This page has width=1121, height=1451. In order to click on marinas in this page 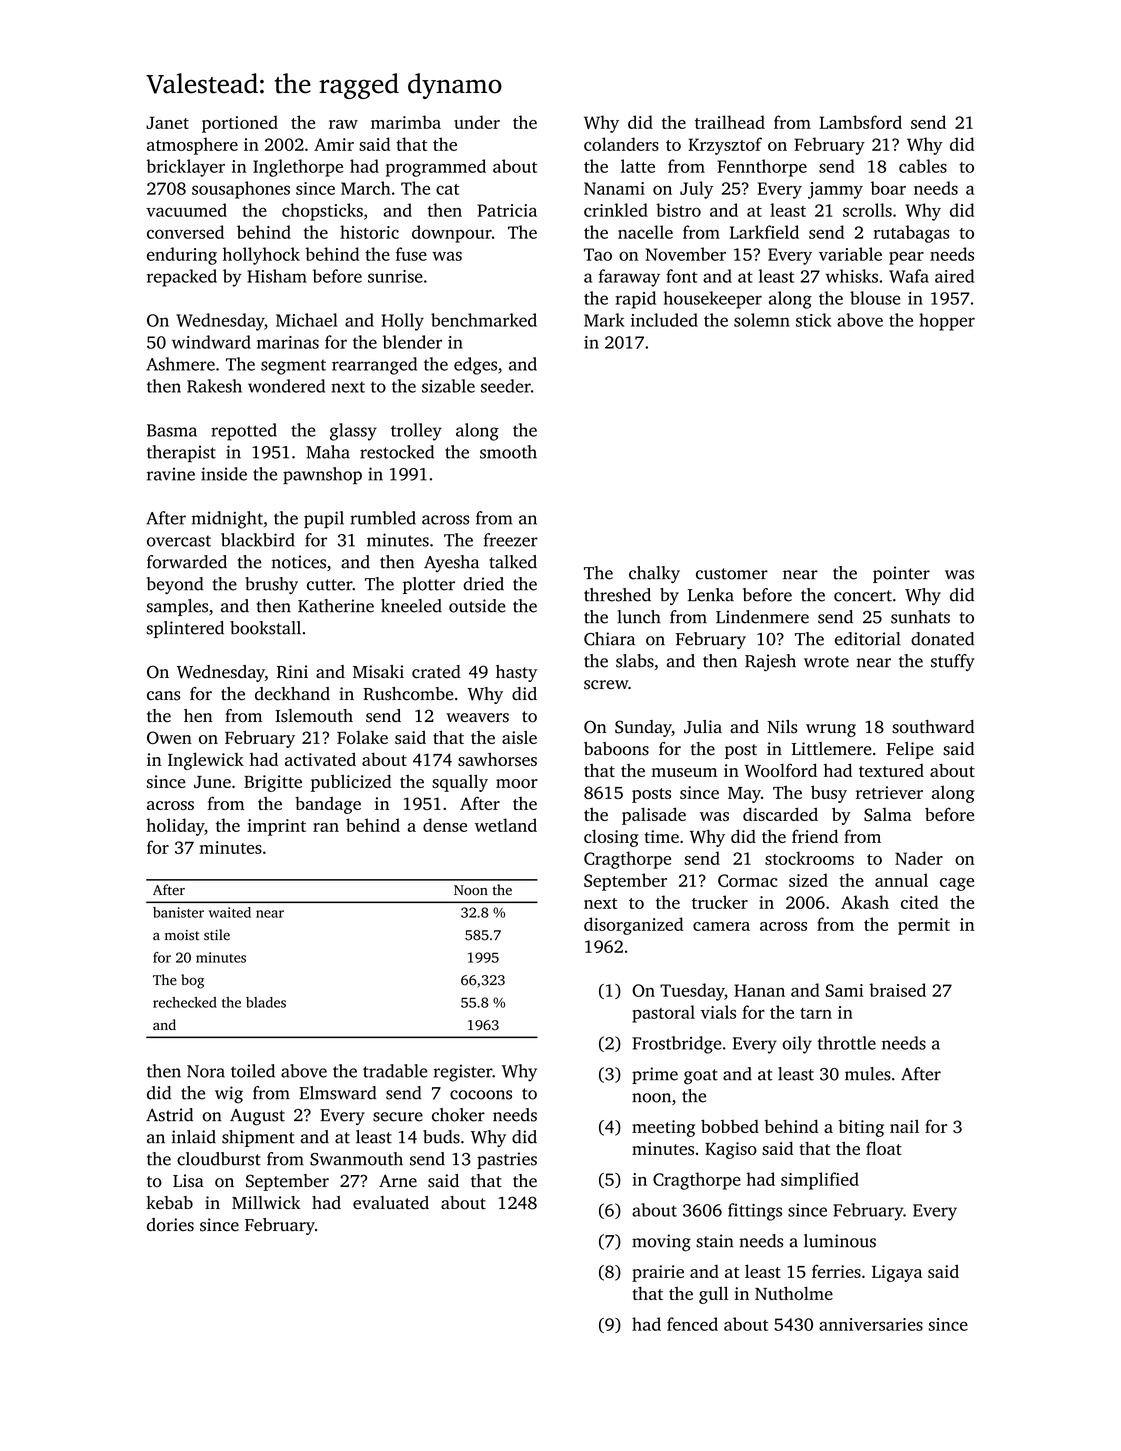, I will do `click(288, 342)`.
